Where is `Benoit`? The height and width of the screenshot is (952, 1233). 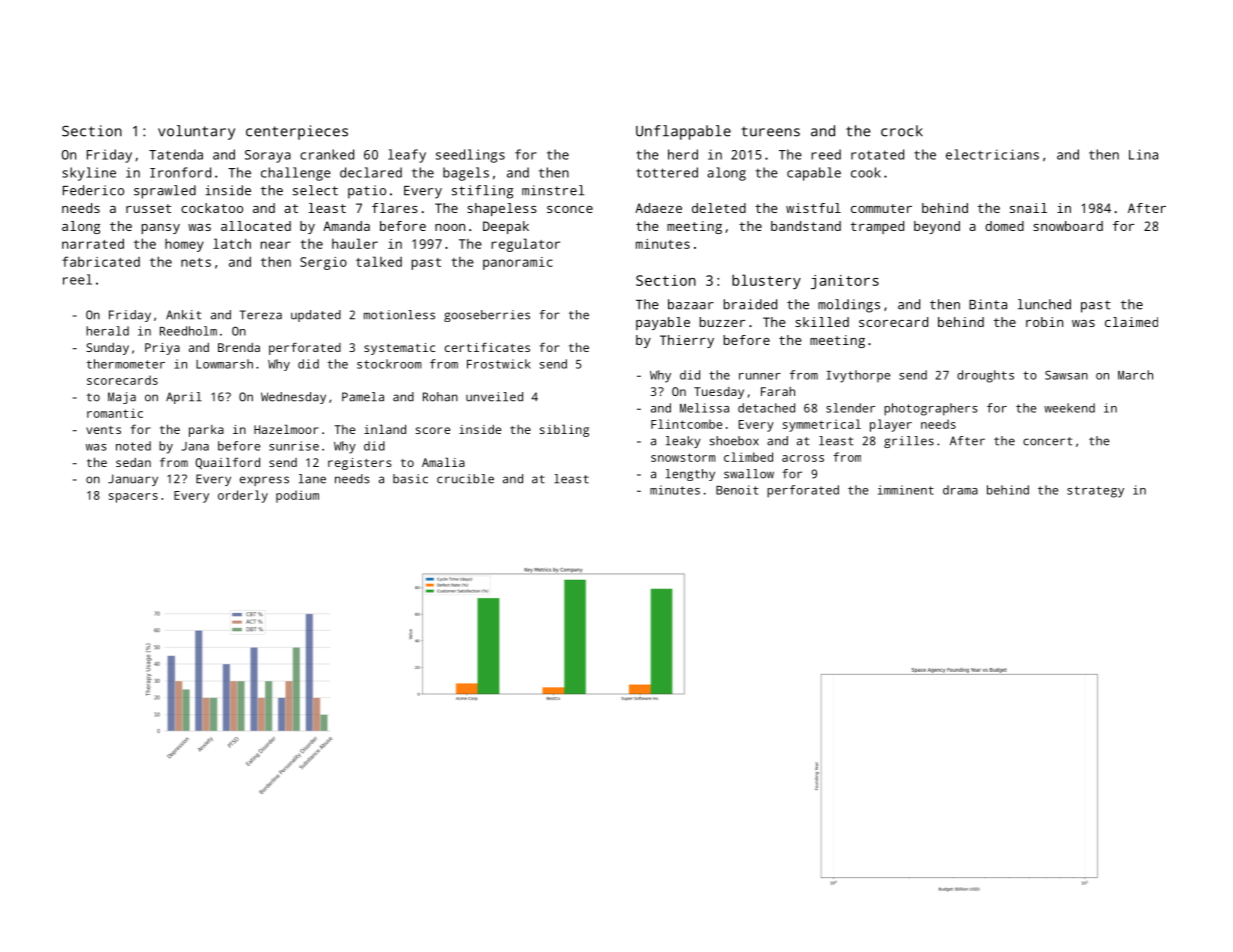 Benoit is located at coordinates (737, 490).
